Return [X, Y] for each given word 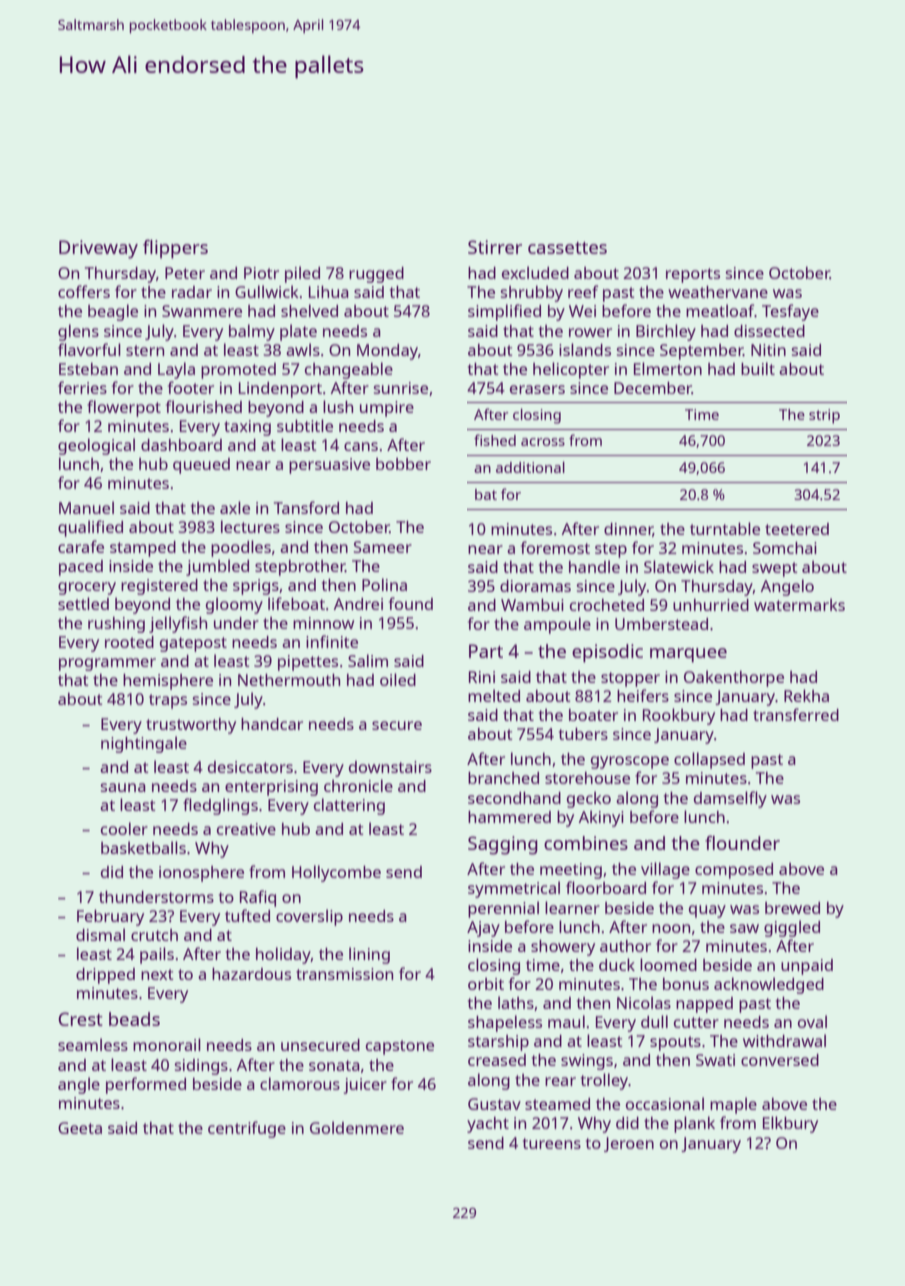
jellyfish [178, 624]
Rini [482, 677]
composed [734, 871]
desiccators [250, 767]
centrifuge [247, 1129]
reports [693, 275]
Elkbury [790, 1124]
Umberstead [661, 624]
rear [560, 1081]
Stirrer [495, 247]
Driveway [98, 249]
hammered [509, 817]
